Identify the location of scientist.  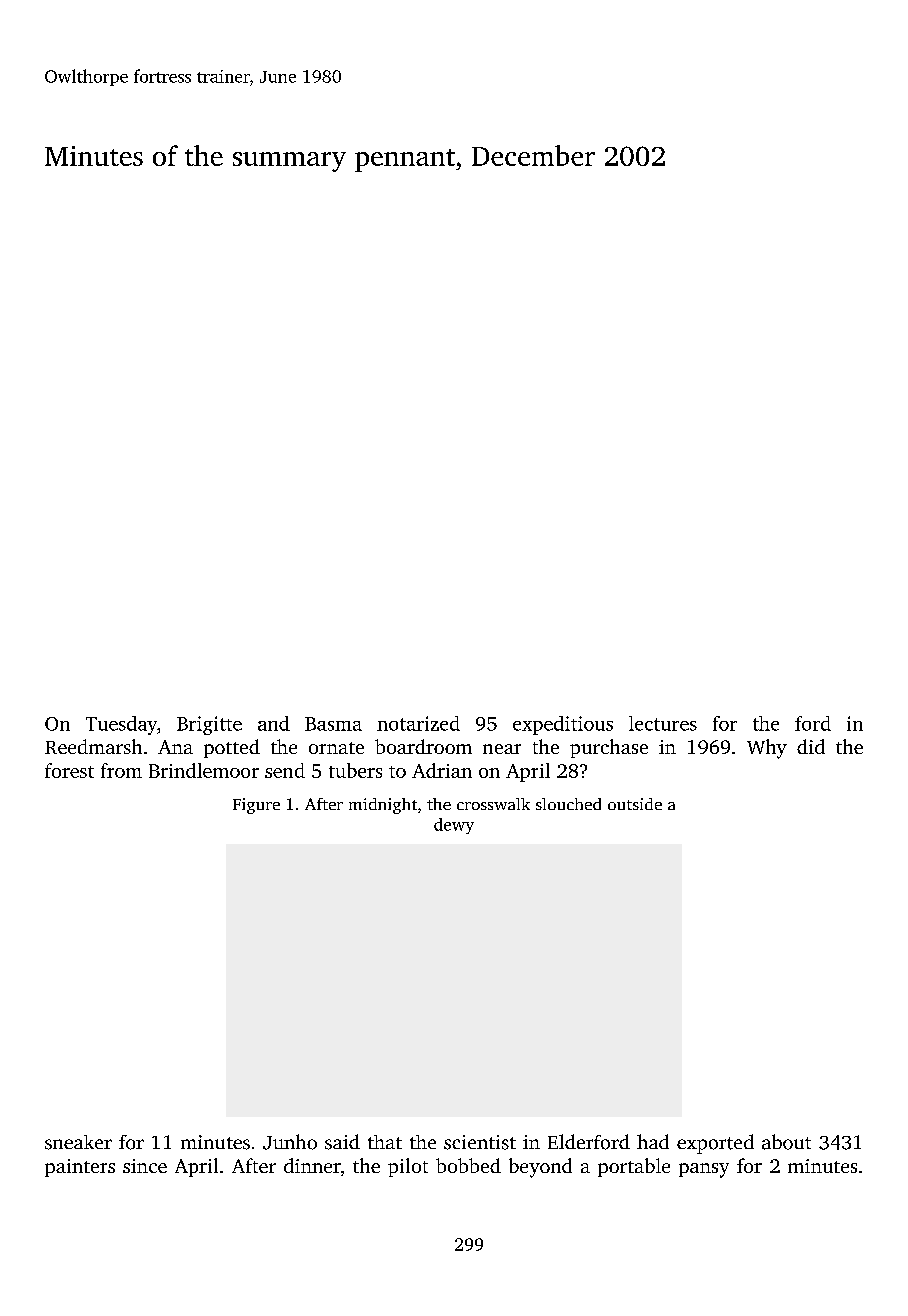
(480, 1142).
